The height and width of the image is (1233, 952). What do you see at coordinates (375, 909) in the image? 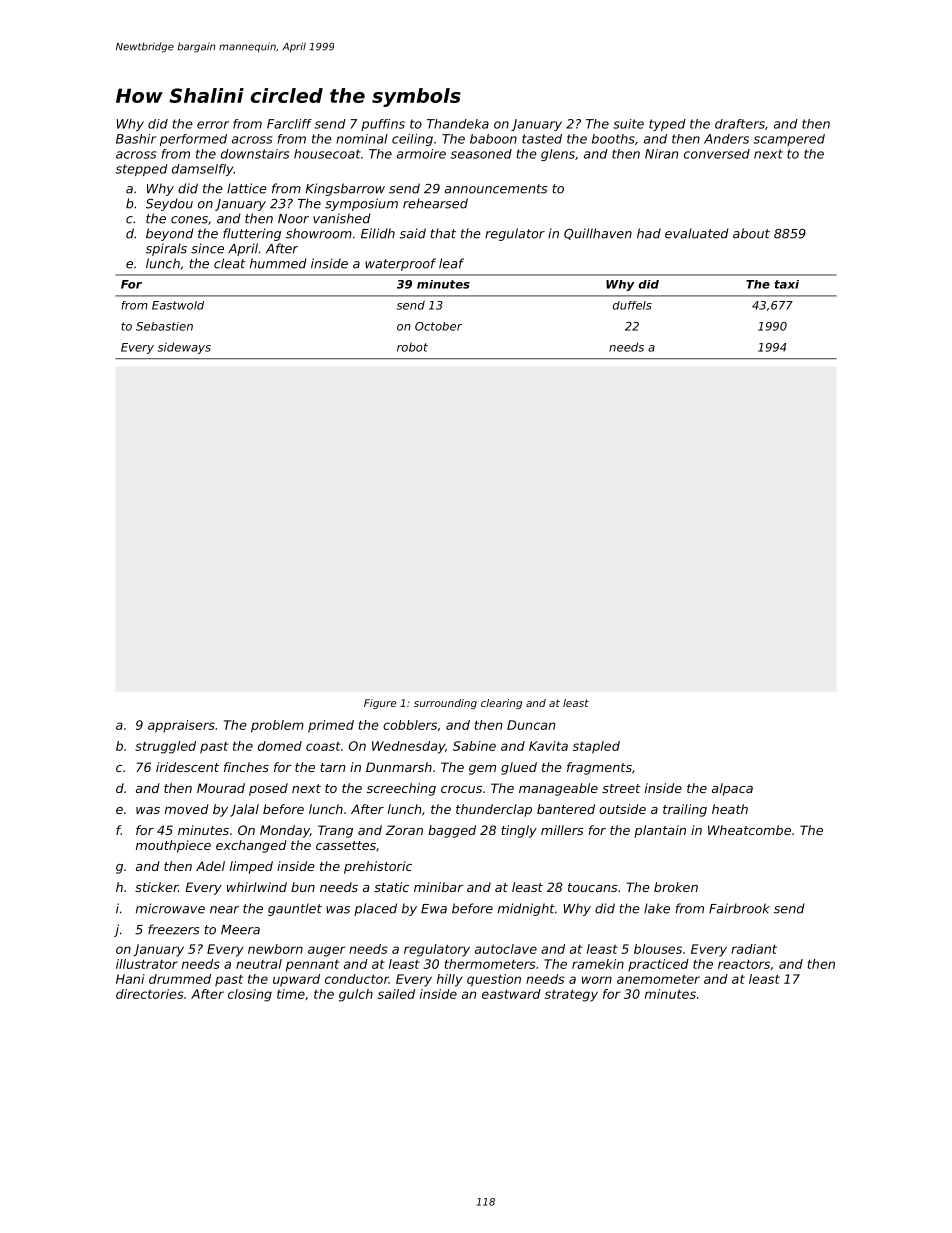
I see `placed` at bounding box center [375, 909].
